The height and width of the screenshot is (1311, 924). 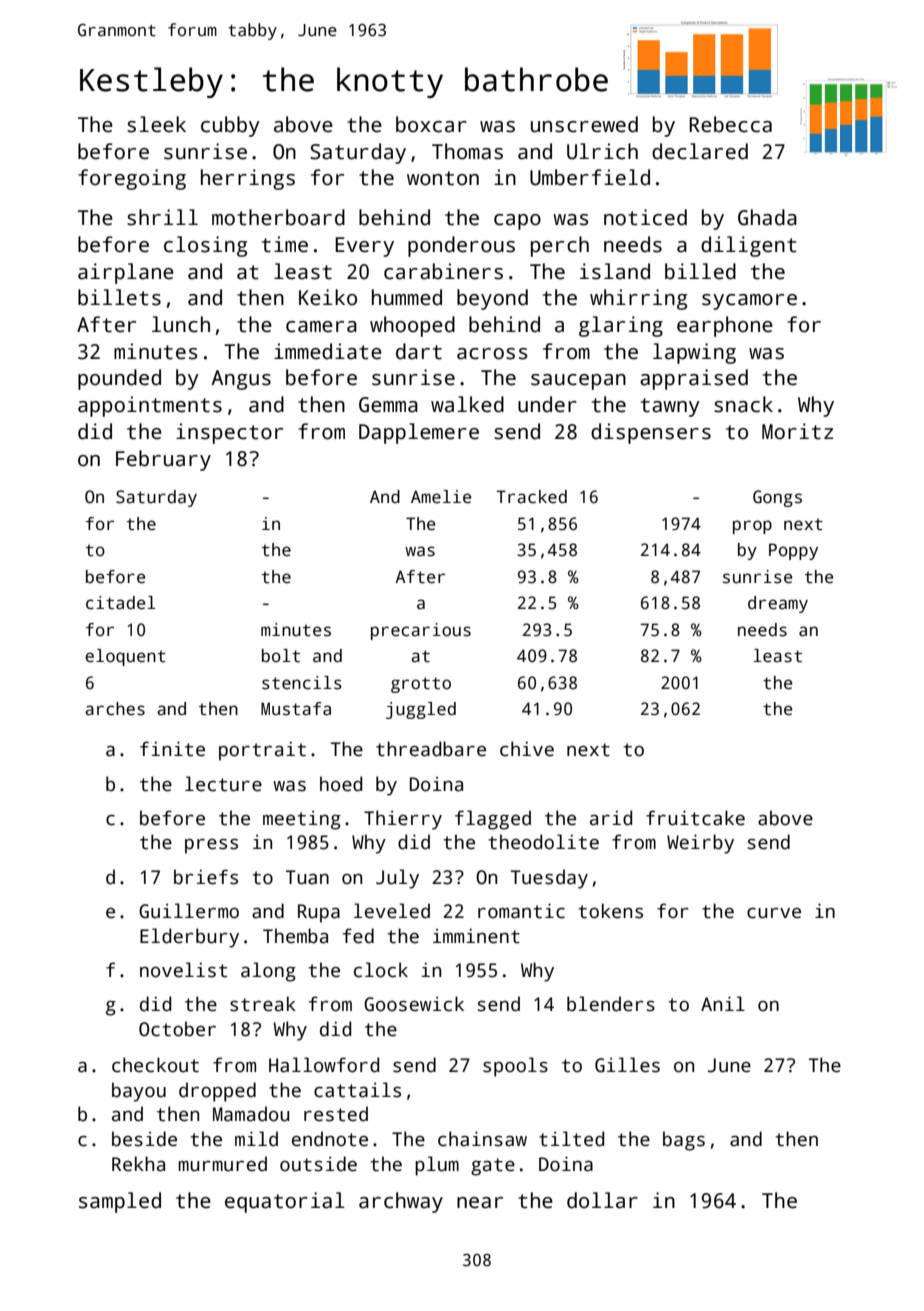 I want to click on Tracked, so click(x=532, y=497).
